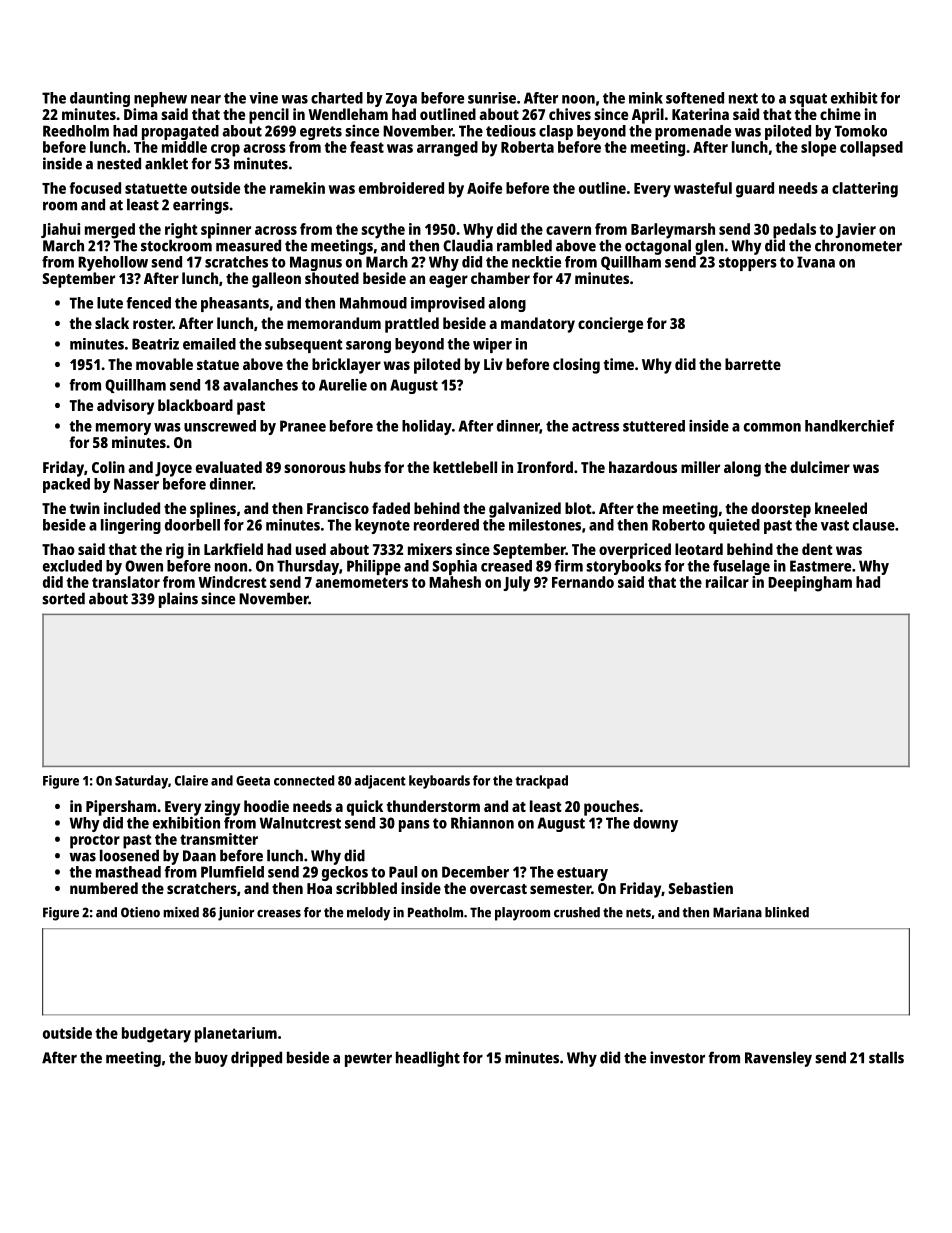  Describe the element at coordinates (743, 98) in the image. I see `next` at that location.
